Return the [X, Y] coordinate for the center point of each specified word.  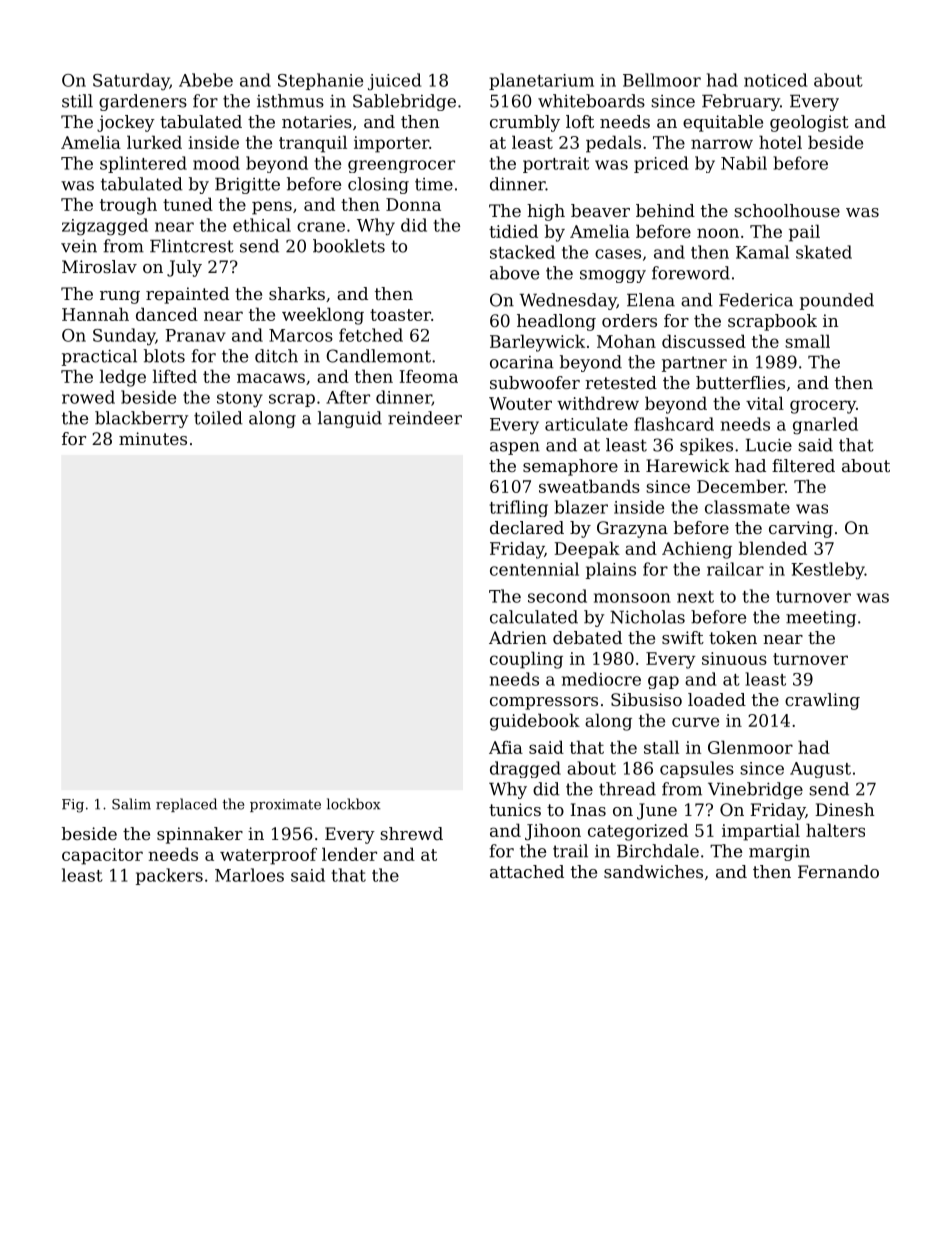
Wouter [520, 403]
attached [527, 871]
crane [321, 227]
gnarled [825, 426]
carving [801, 529]
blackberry [141, 419]
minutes [153, 438]
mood [216, 163]
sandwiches [653, 871]
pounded [837, 301]
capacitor [102, 856]
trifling [518, 508]
